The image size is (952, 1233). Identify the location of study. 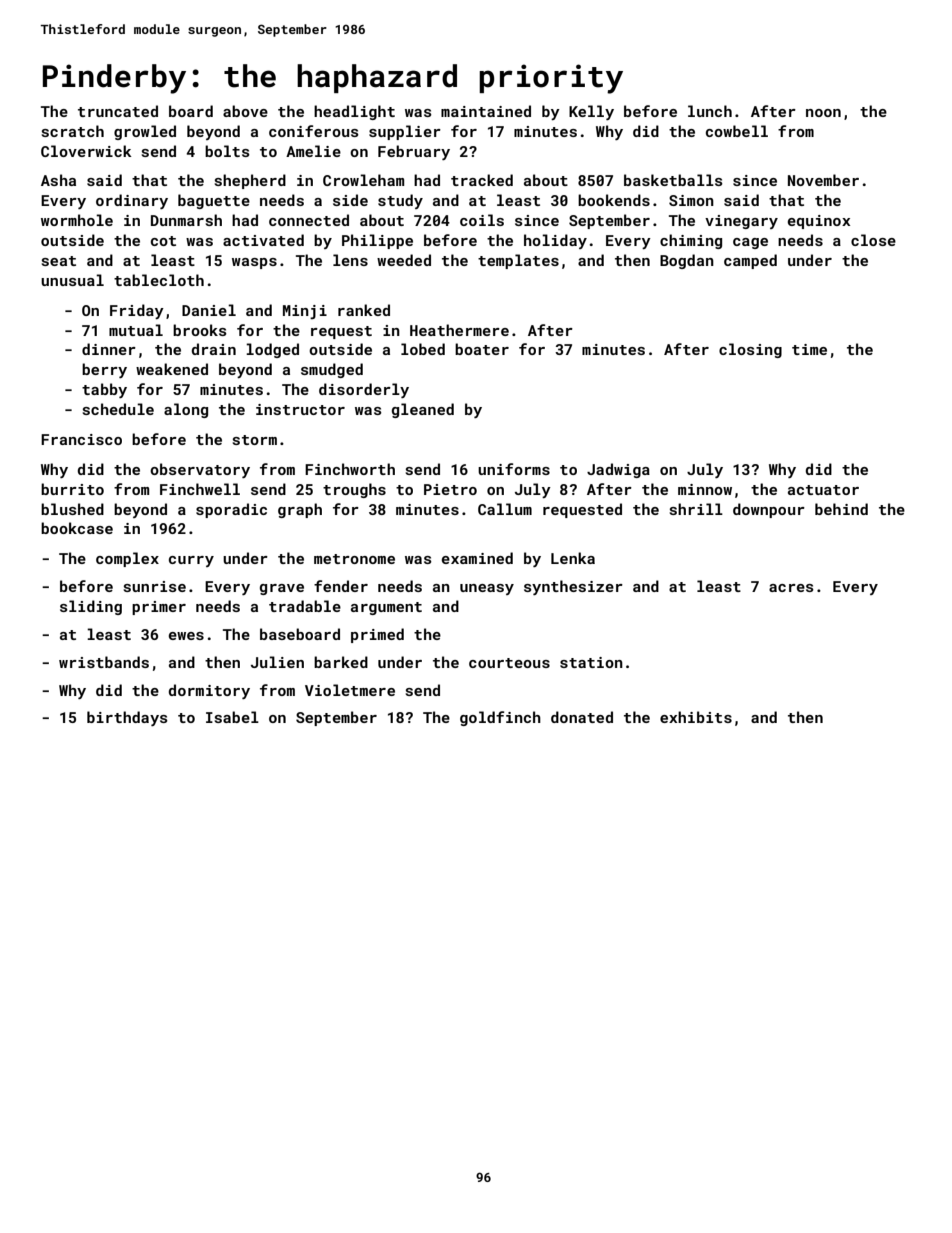
(400, 201).
